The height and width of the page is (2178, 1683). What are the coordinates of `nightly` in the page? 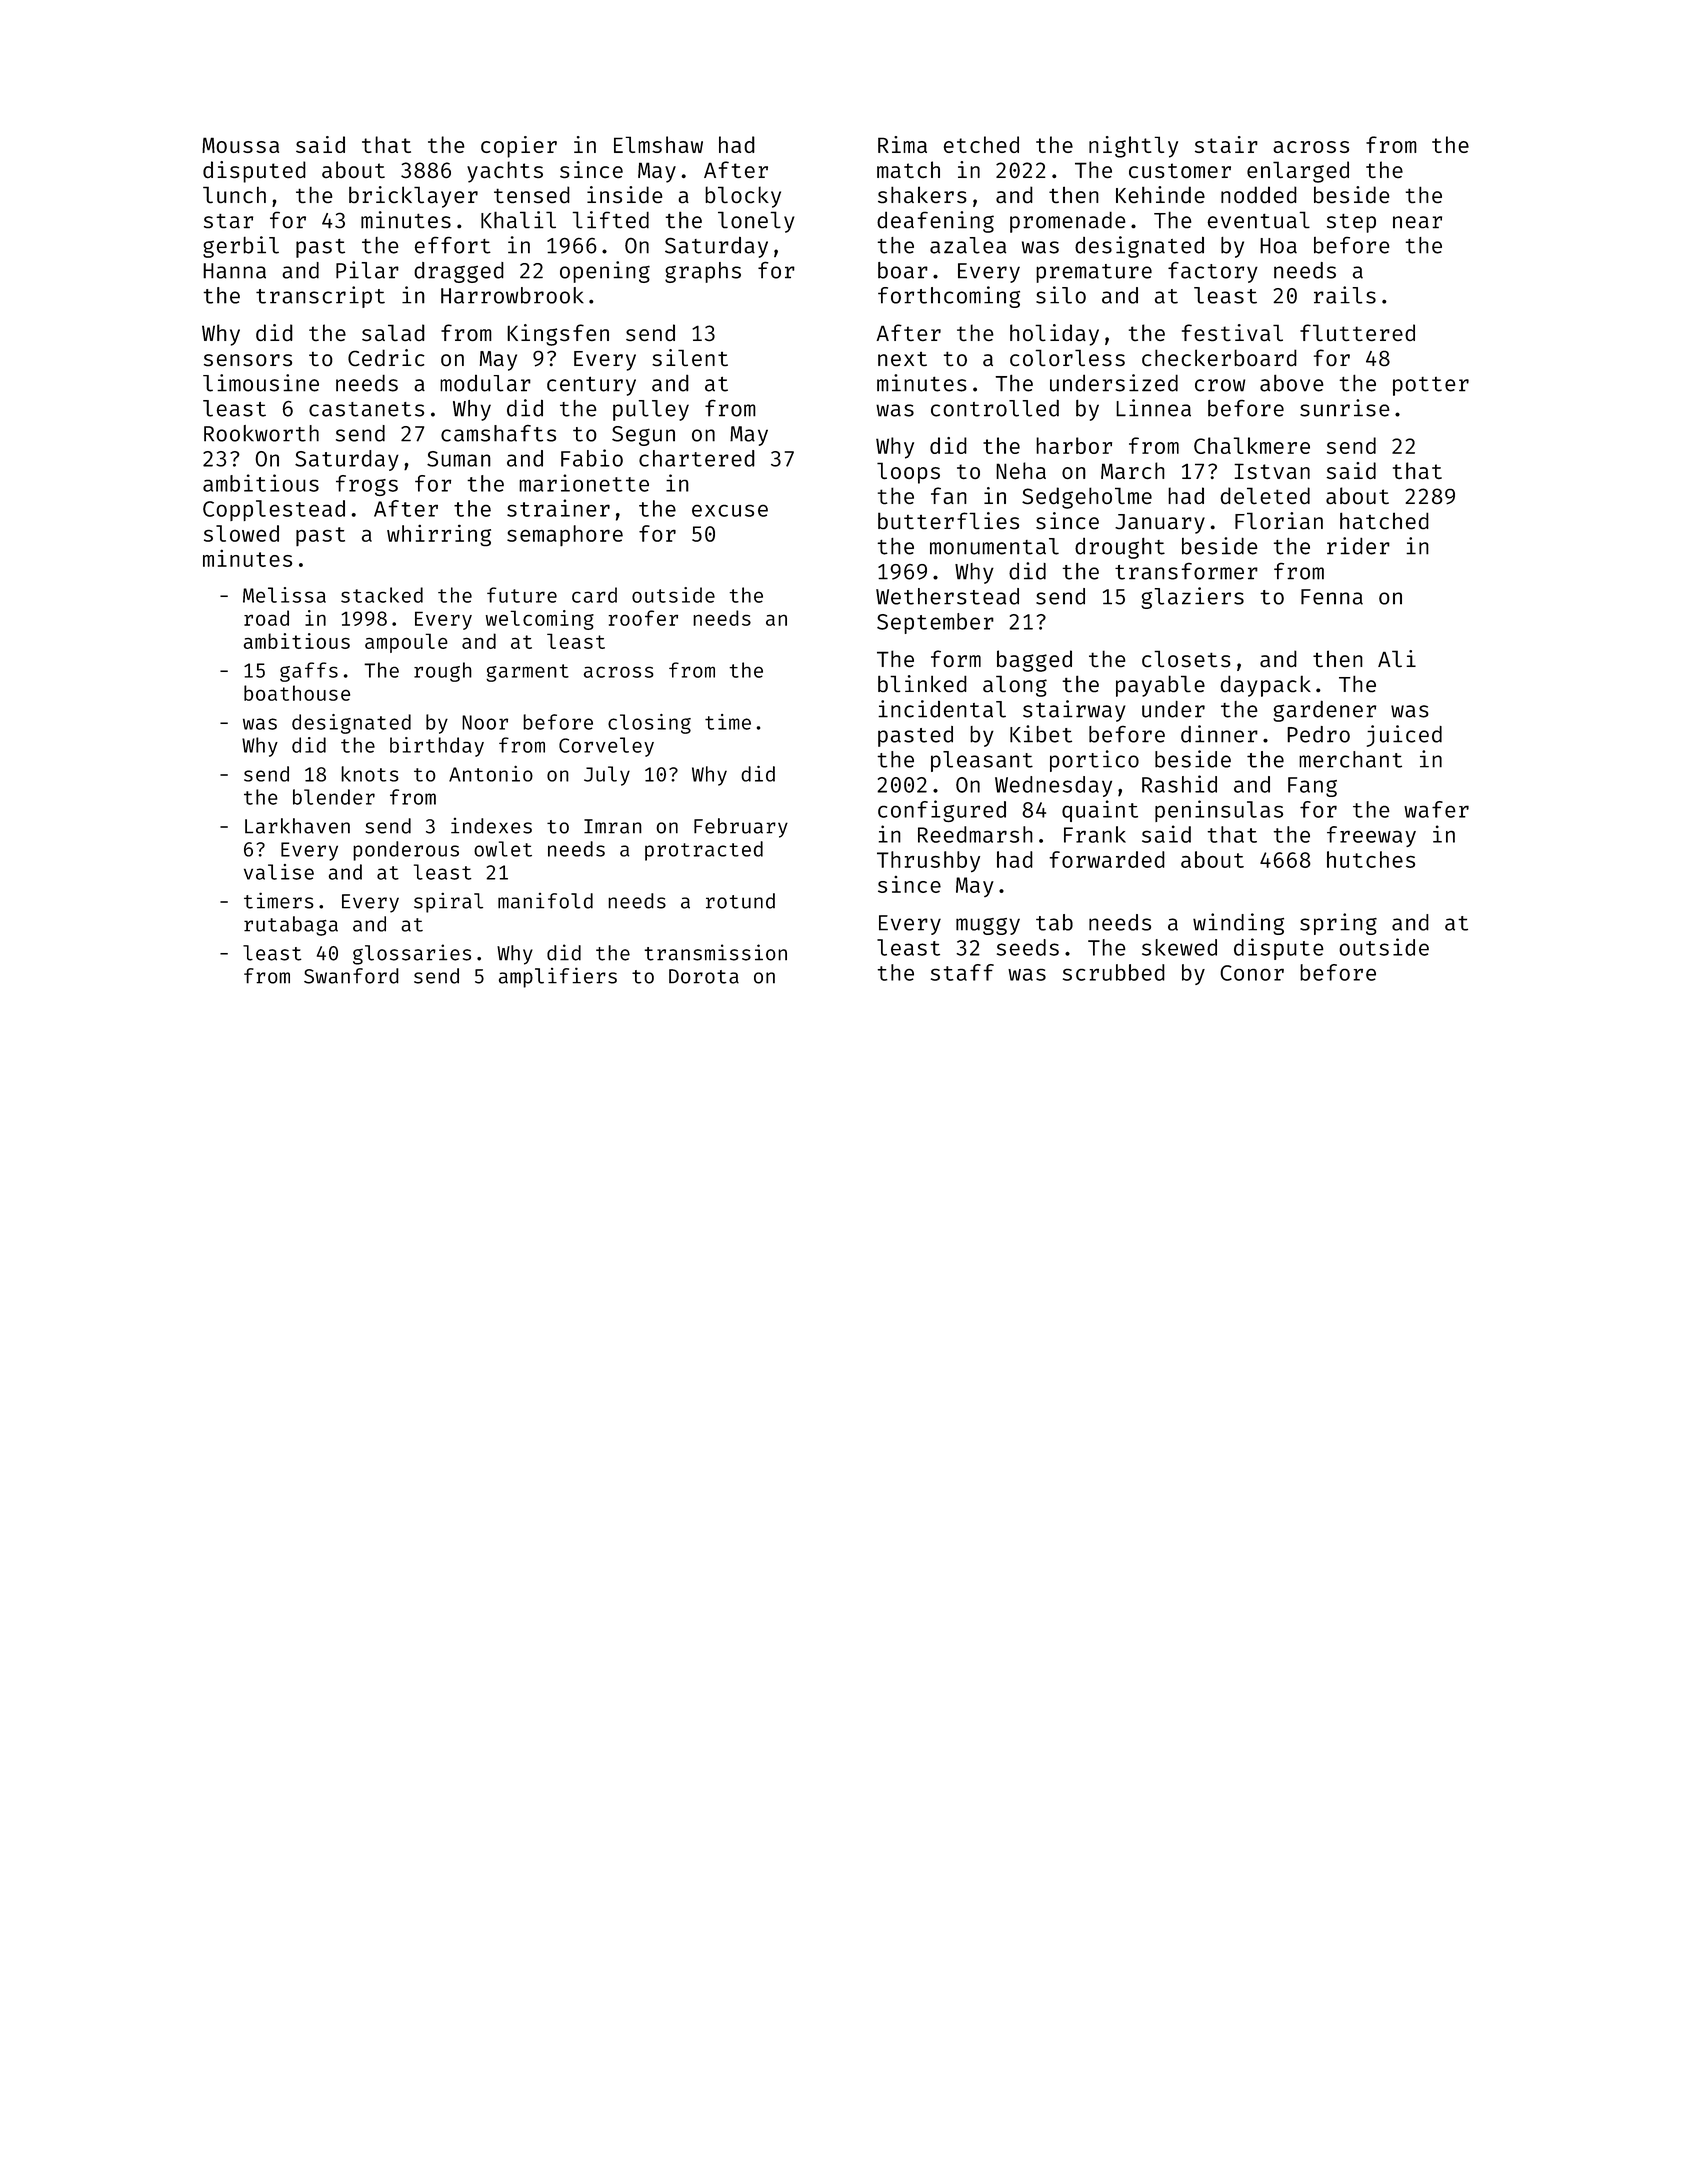 It's located at (1133, 147).
